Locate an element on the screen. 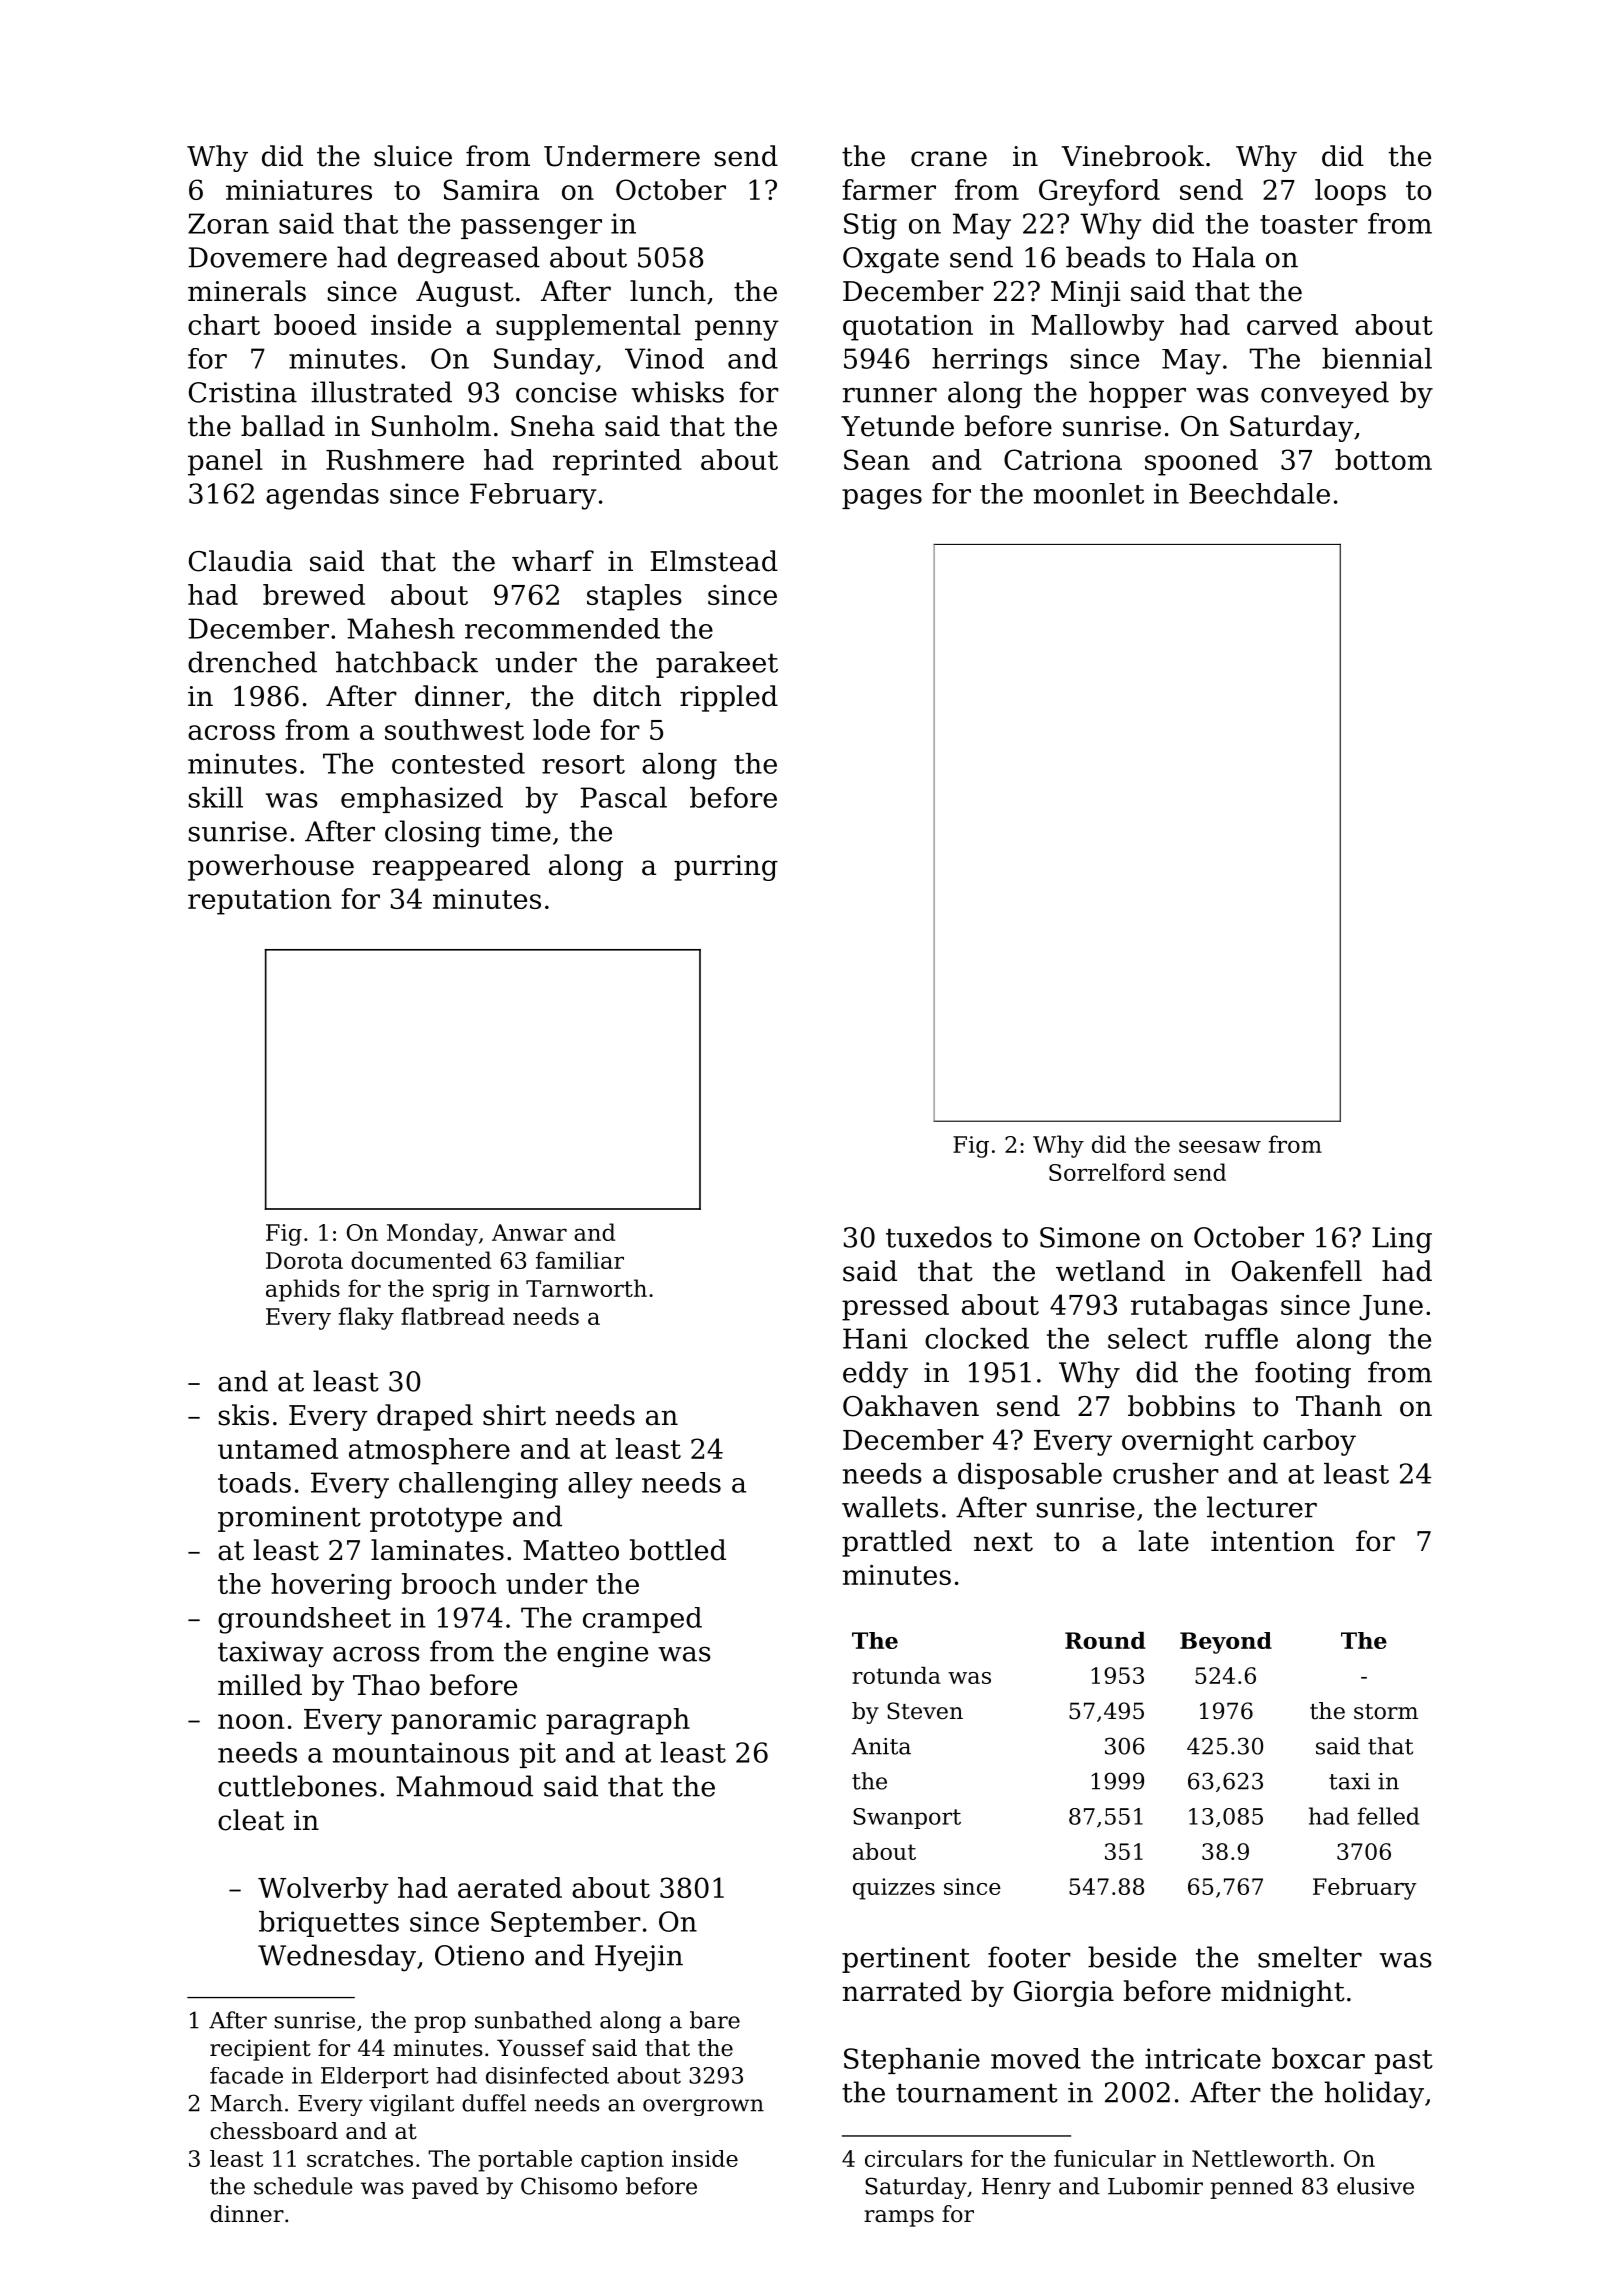 This screenshot has height=2292, width=1620. intricate is located at coordinates (1203, 2058).
